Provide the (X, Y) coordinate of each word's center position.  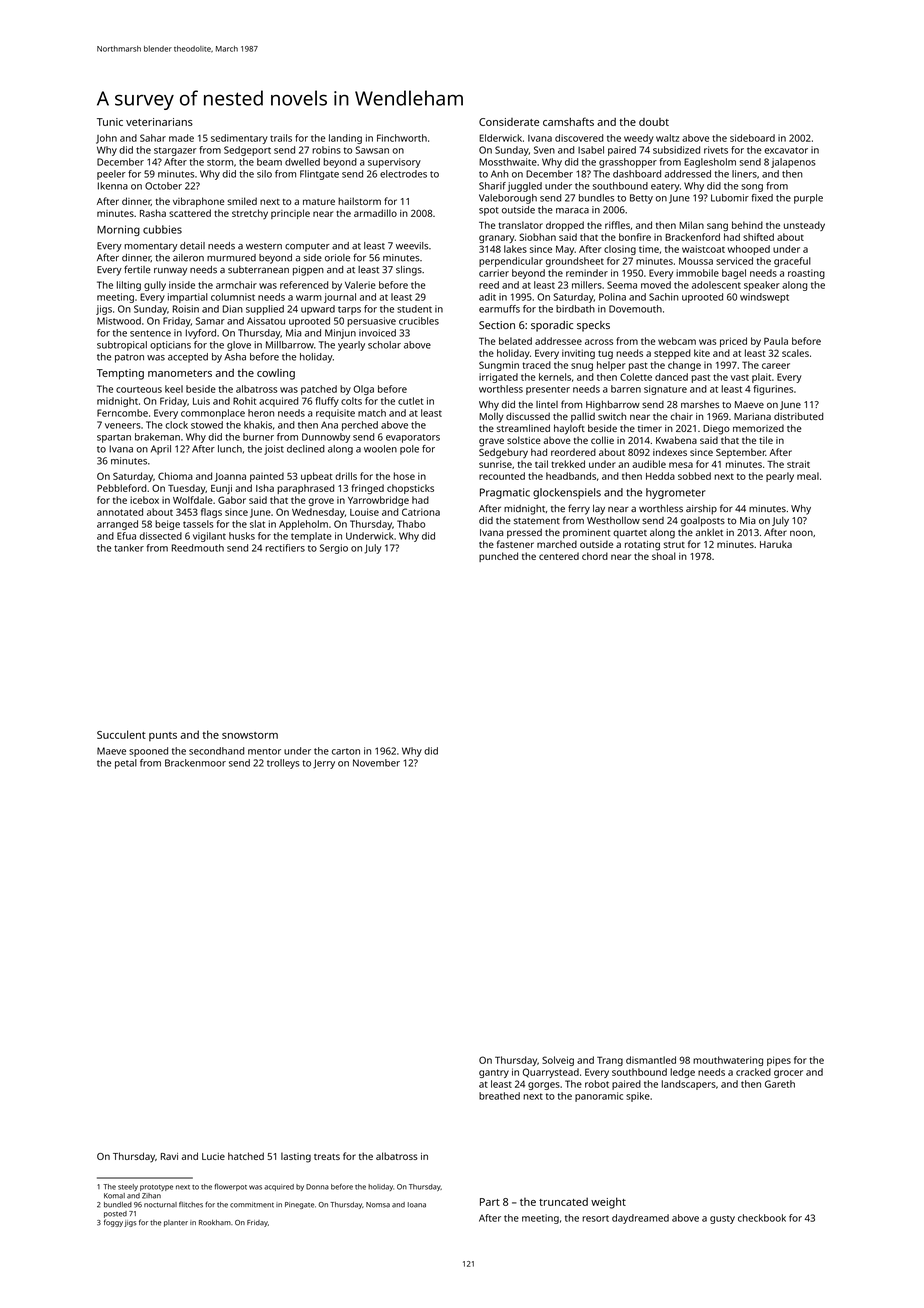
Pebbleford (121, 488)
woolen (380, 449)
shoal (664, 556)
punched (498, 557)
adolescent (716, 285)
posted (115, 1214)
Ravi (169, 1156)
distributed (798, 416)
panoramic (599, 1097)
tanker (129, 548)
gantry (494, 1073)
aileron (188, 258)
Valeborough (508, 199)
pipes (779, 1061)
